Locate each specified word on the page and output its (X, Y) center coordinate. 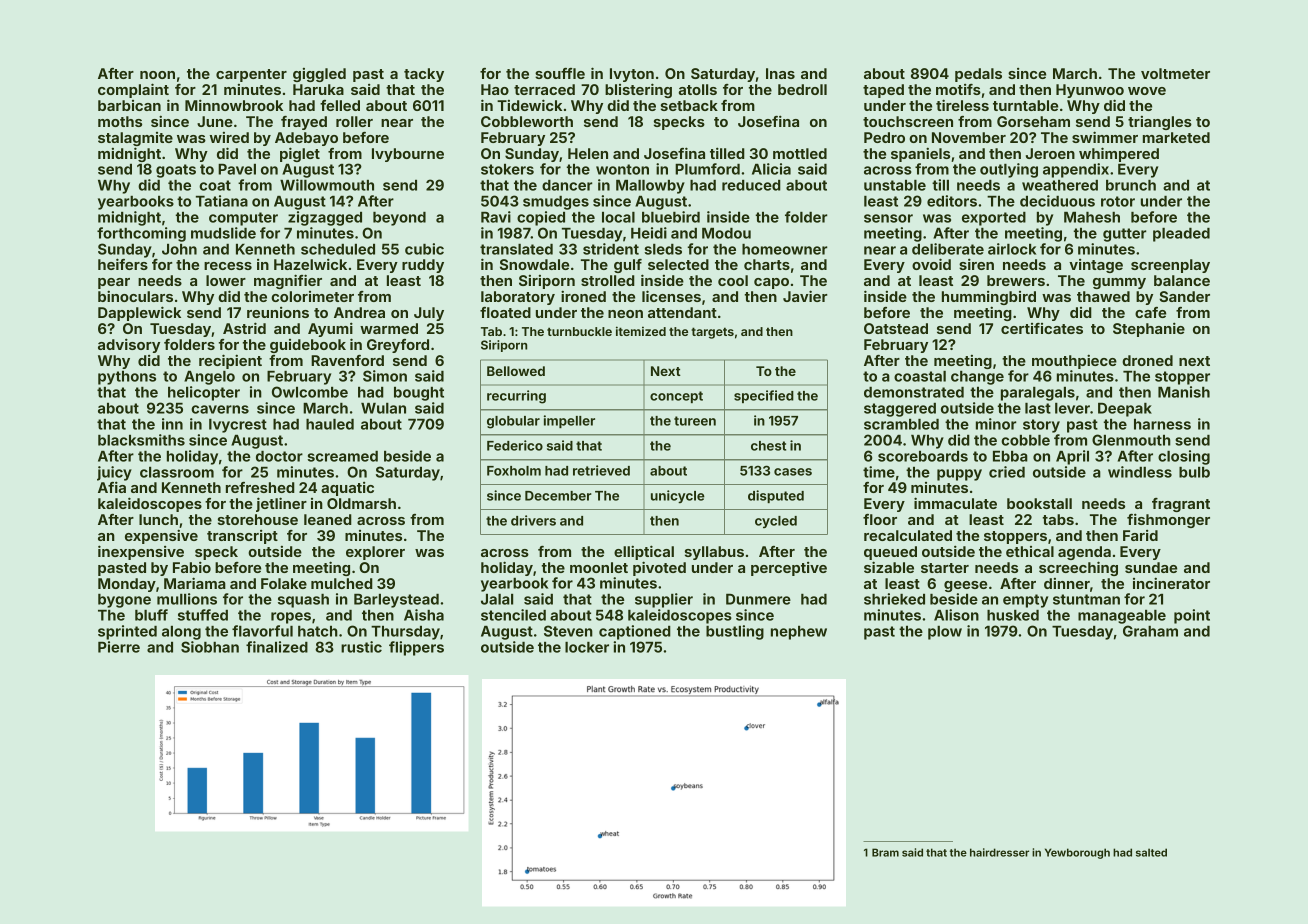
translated (516, 249)
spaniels (920, 154)
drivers (533, 520)
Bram (885, 852)
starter (945, 568)
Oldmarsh (361, 503)
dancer (567, 185)
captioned (635, 632)
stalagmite (135, 139)
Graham (1150, 631)
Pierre (119, 647)
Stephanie (1149, 329)
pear (114, 283)
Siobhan (210, 647)
